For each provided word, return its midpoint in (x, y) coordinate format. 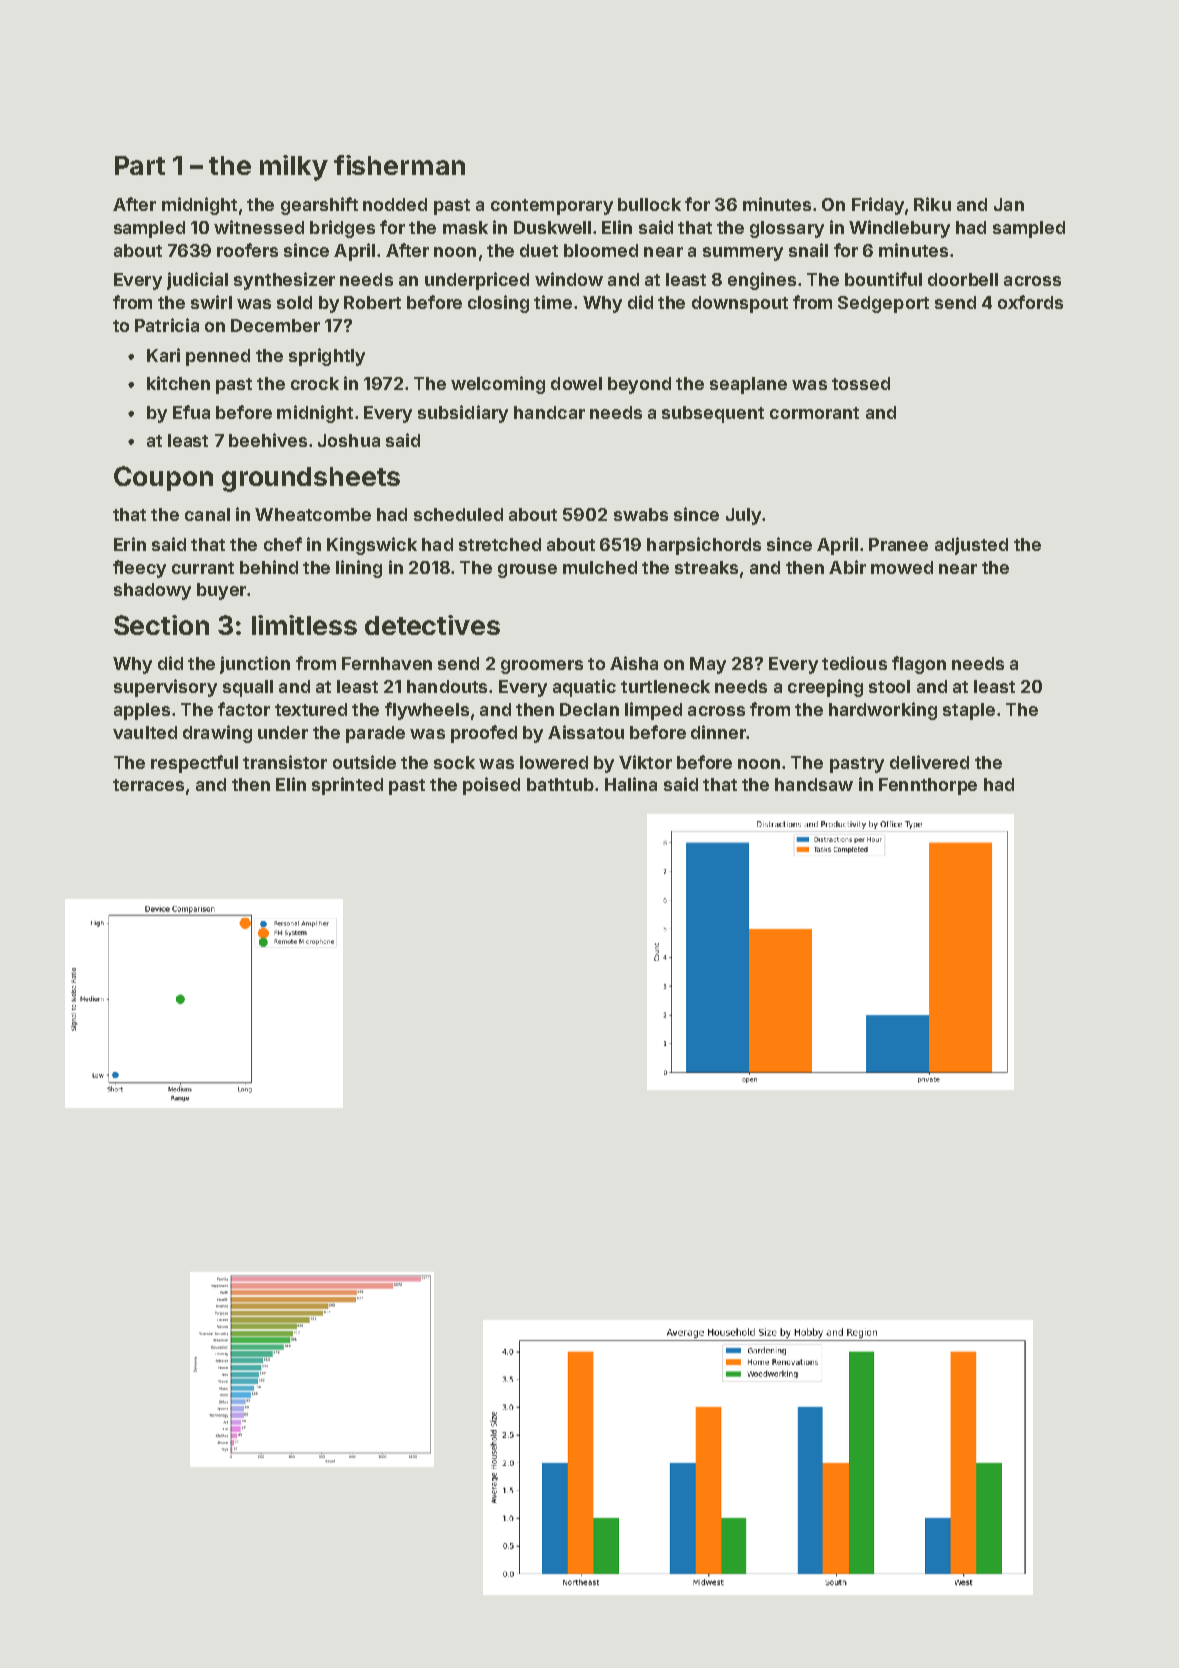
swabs (641, 514)
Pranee (898, 544)
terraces (148, 785)
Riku (932, 204)
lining (359, 569)
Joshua (349, 440)
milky (294, 168)
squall (248, 688)
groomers (542, 667)
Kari (163, 355)
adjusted (971, 546)
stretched (500, 544)
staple (969, 711)
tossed (861, 383)
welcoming (498, 385)
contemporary (552, 207)
